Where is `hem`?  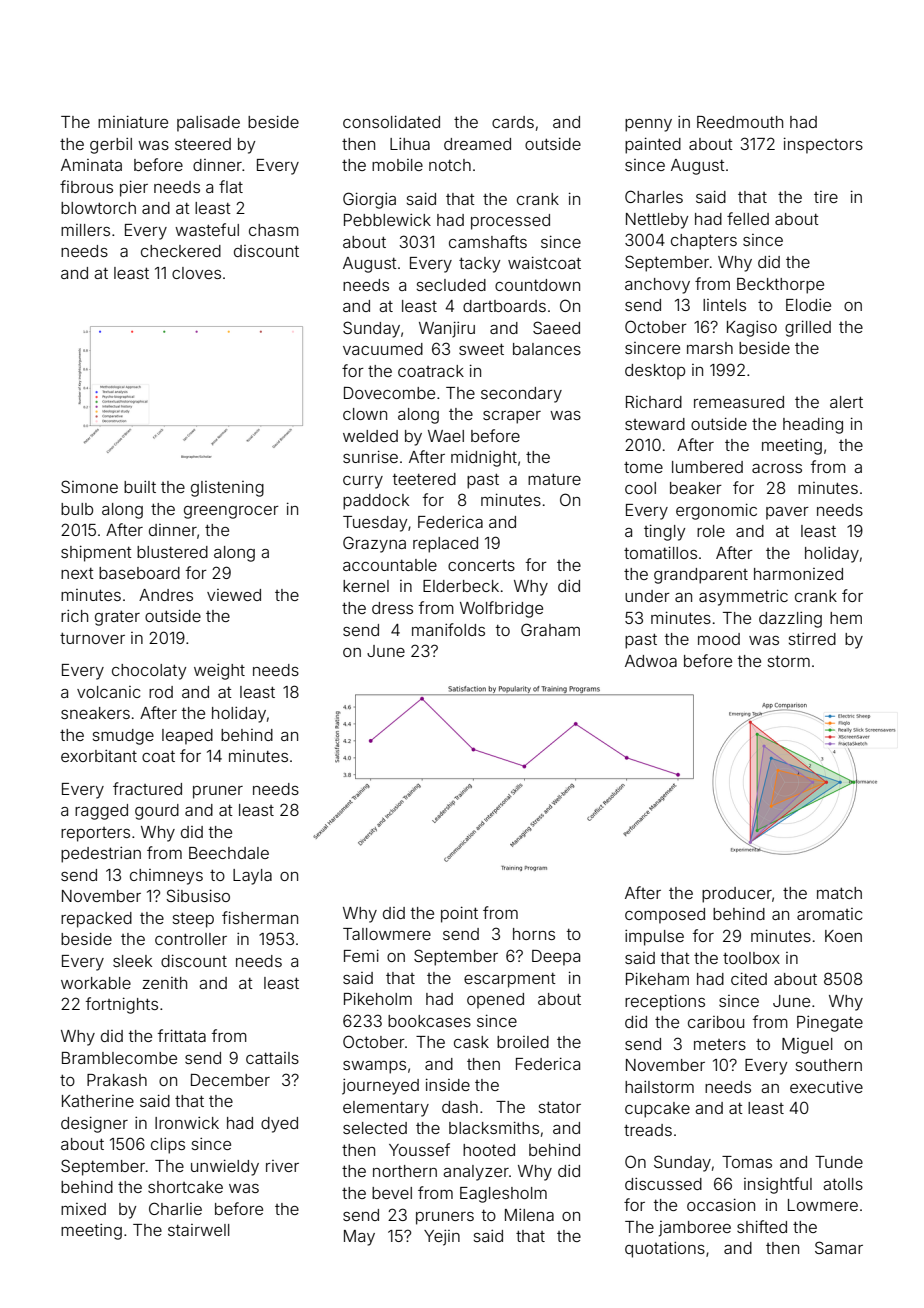
hem is located at coordinates (846, 618).
